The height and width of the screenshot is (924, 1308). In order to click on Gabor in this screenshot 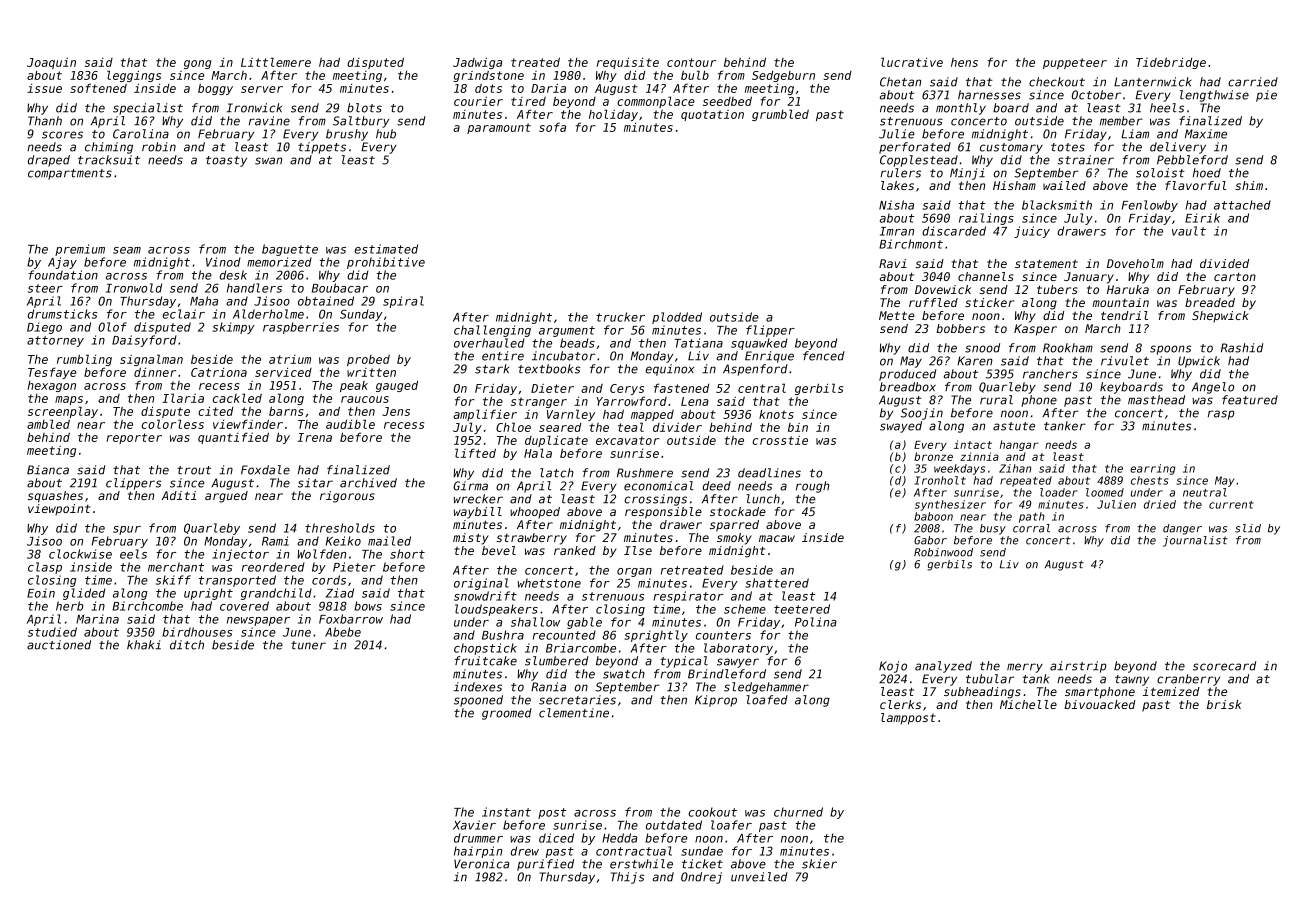, I will do `click(930, 540)`.
